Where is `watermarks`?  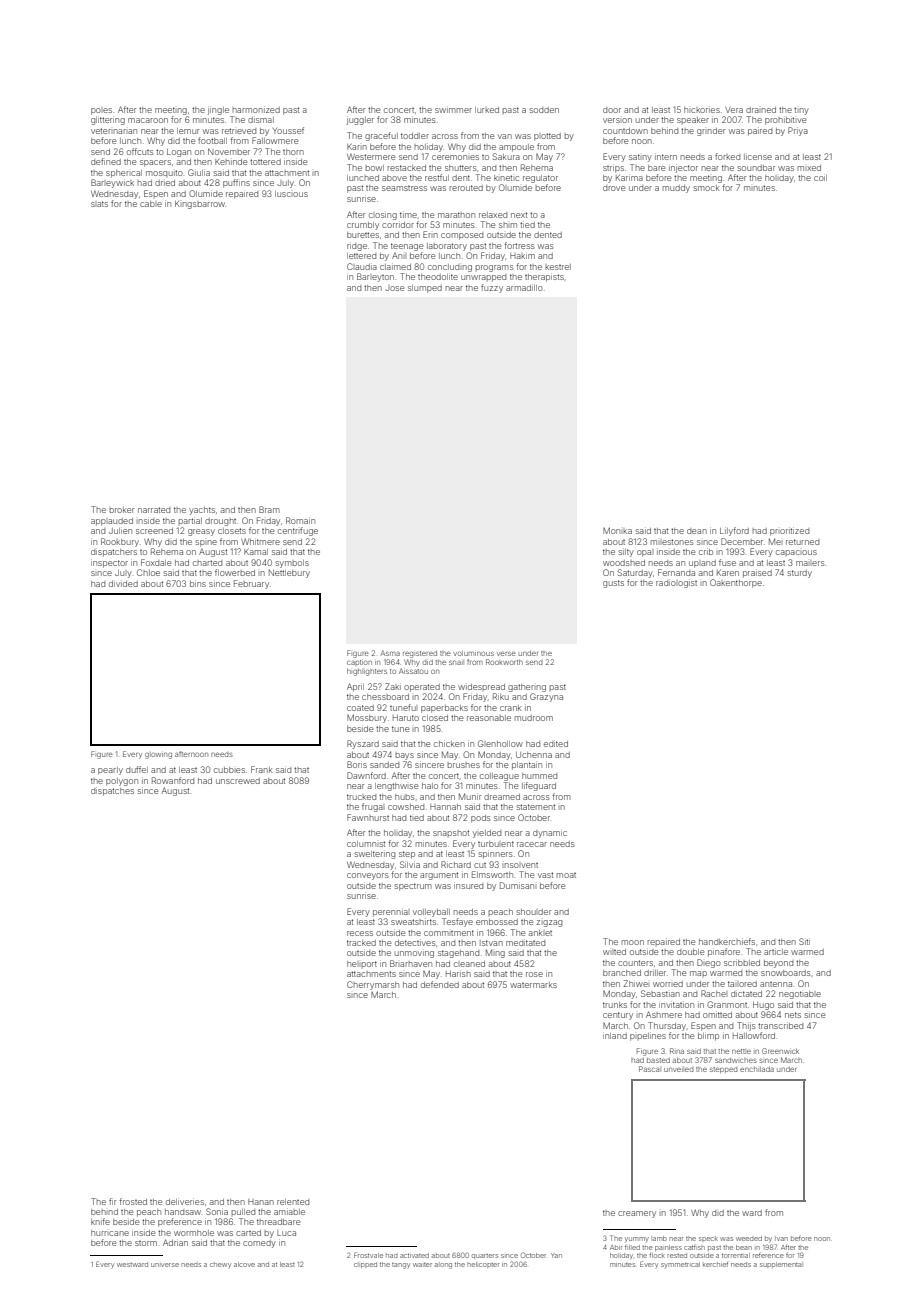
watermarks is located at coordinates (533, 985).
